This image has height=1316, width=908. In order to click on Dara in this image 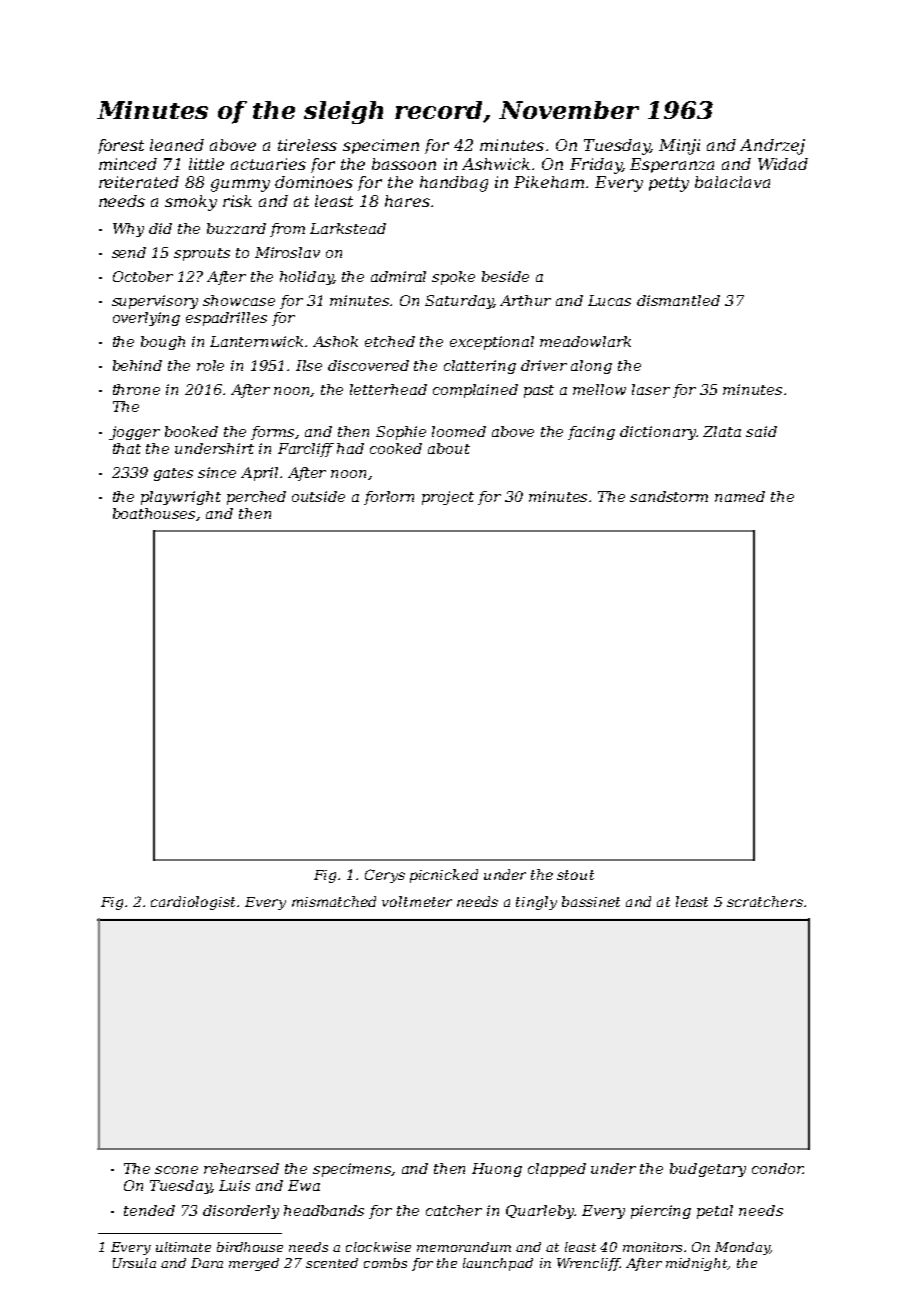, I will do `click(207, 1263)`.
